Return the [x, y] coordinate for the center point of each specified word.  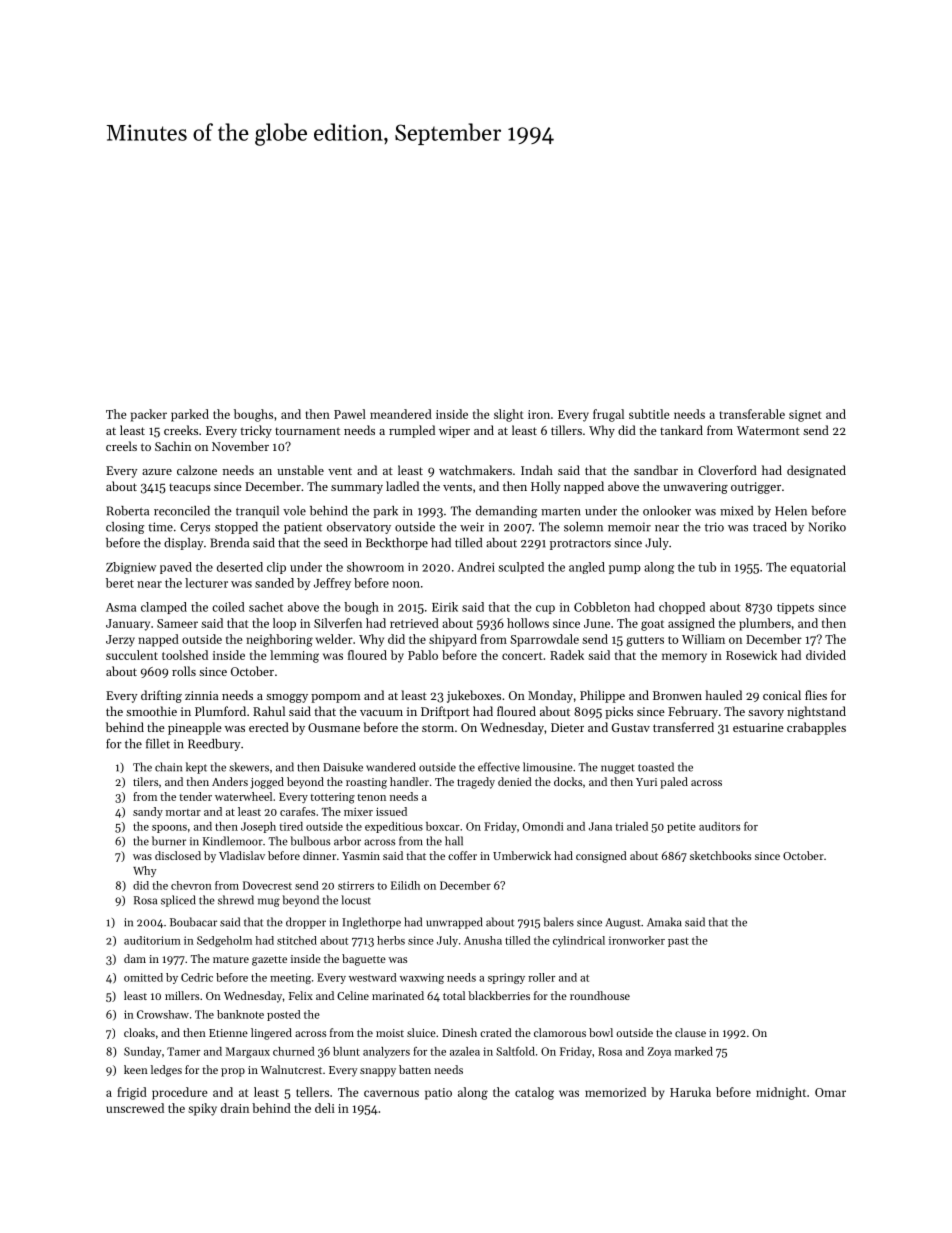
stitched [297, 940]
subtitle [649, 414]
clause [690, 1032]
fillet [158, 743]
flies [816, 695]
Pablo [423, 655]
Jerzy [120, 641]
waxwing [422, 978]
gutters [645, 641]
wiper [454, 432]
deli [325, 1108]
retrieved [414, 623]
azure [157, 472]
